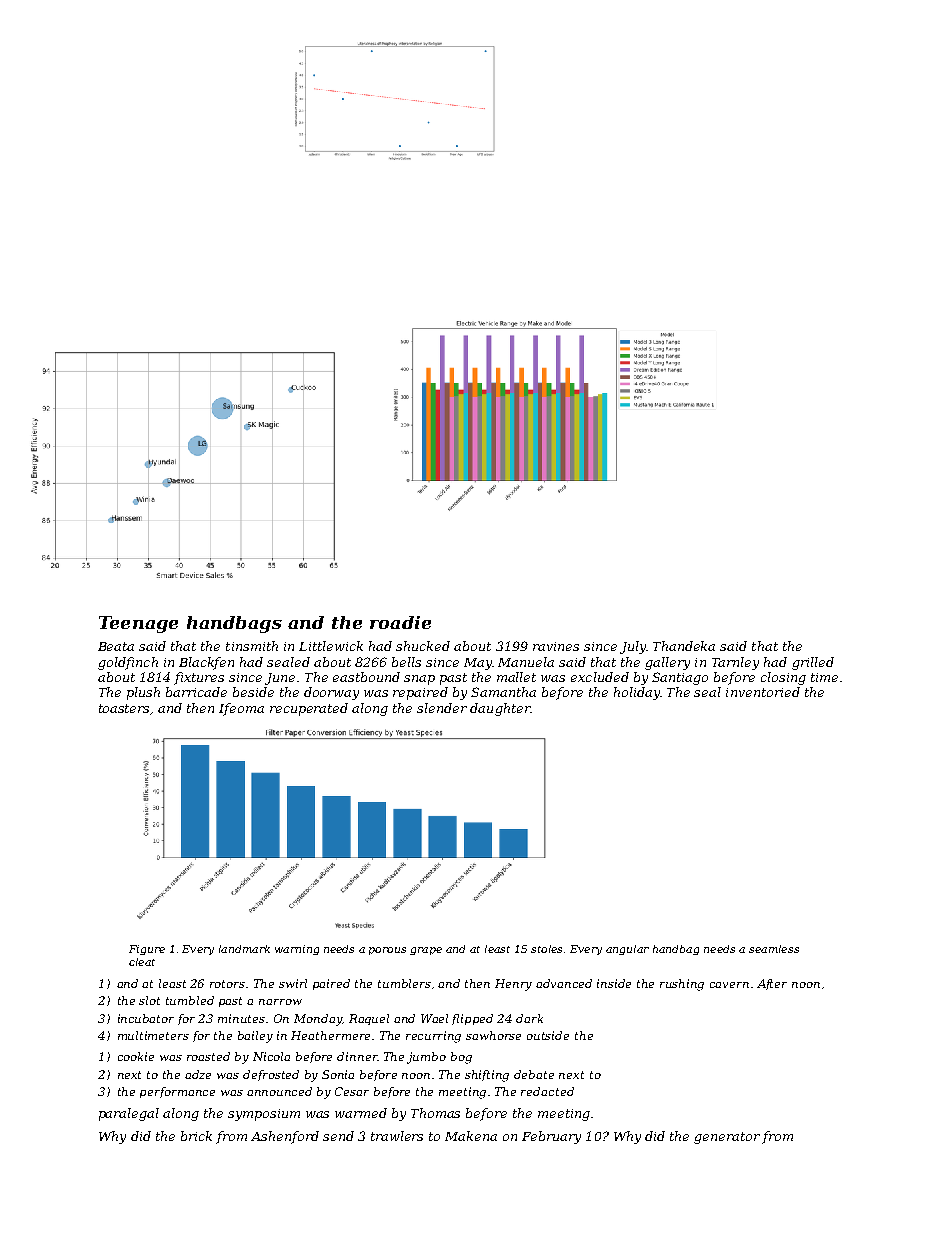 The width and height of the page is (952, 1233). I want to click on holiday, so click(637, 693).
